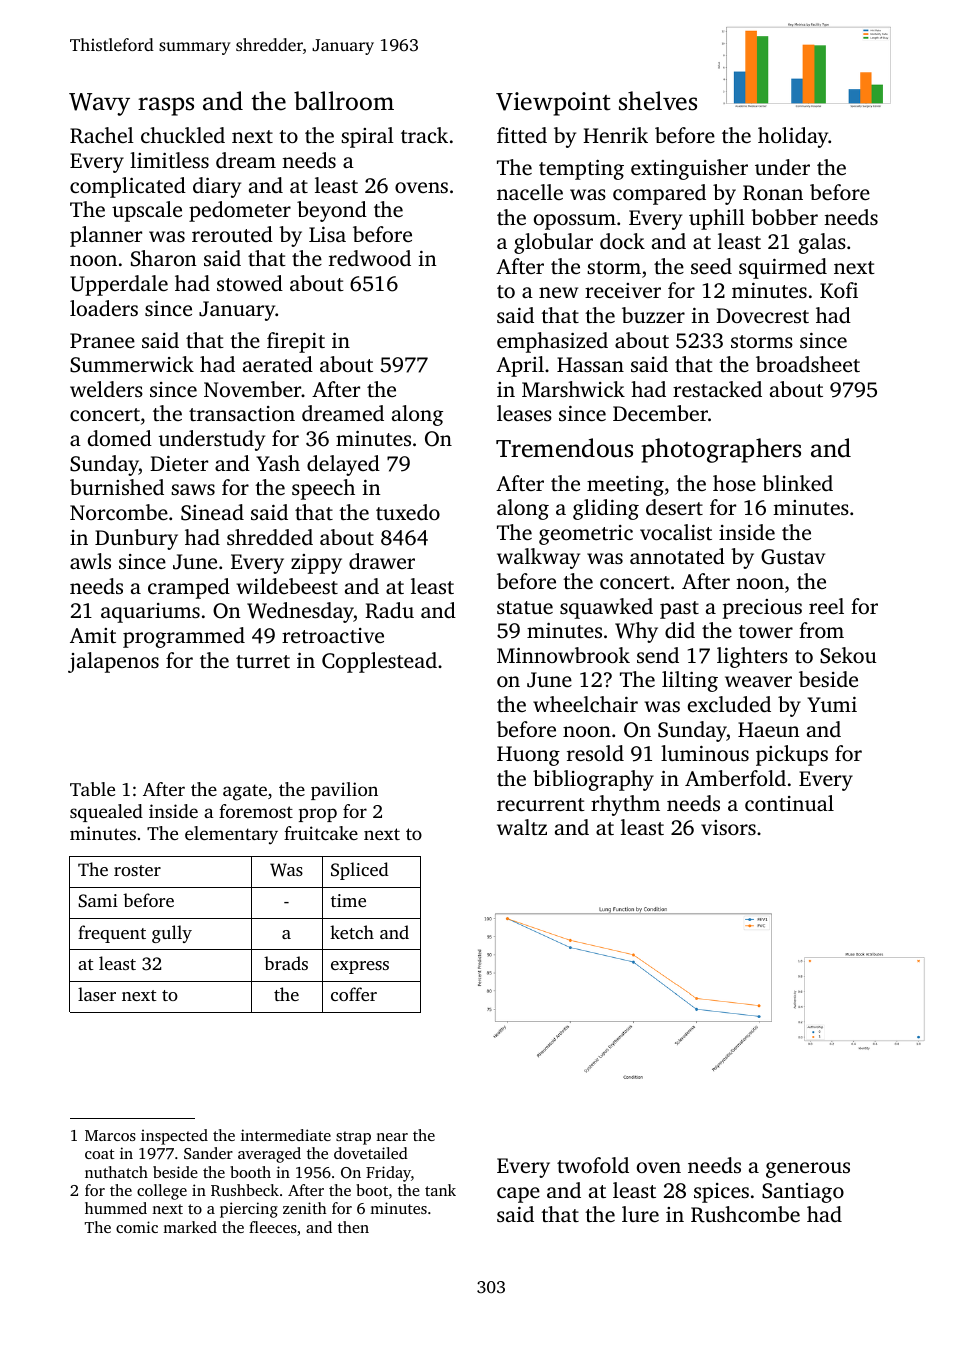  I want to click on waltz, so click(522, 827).
